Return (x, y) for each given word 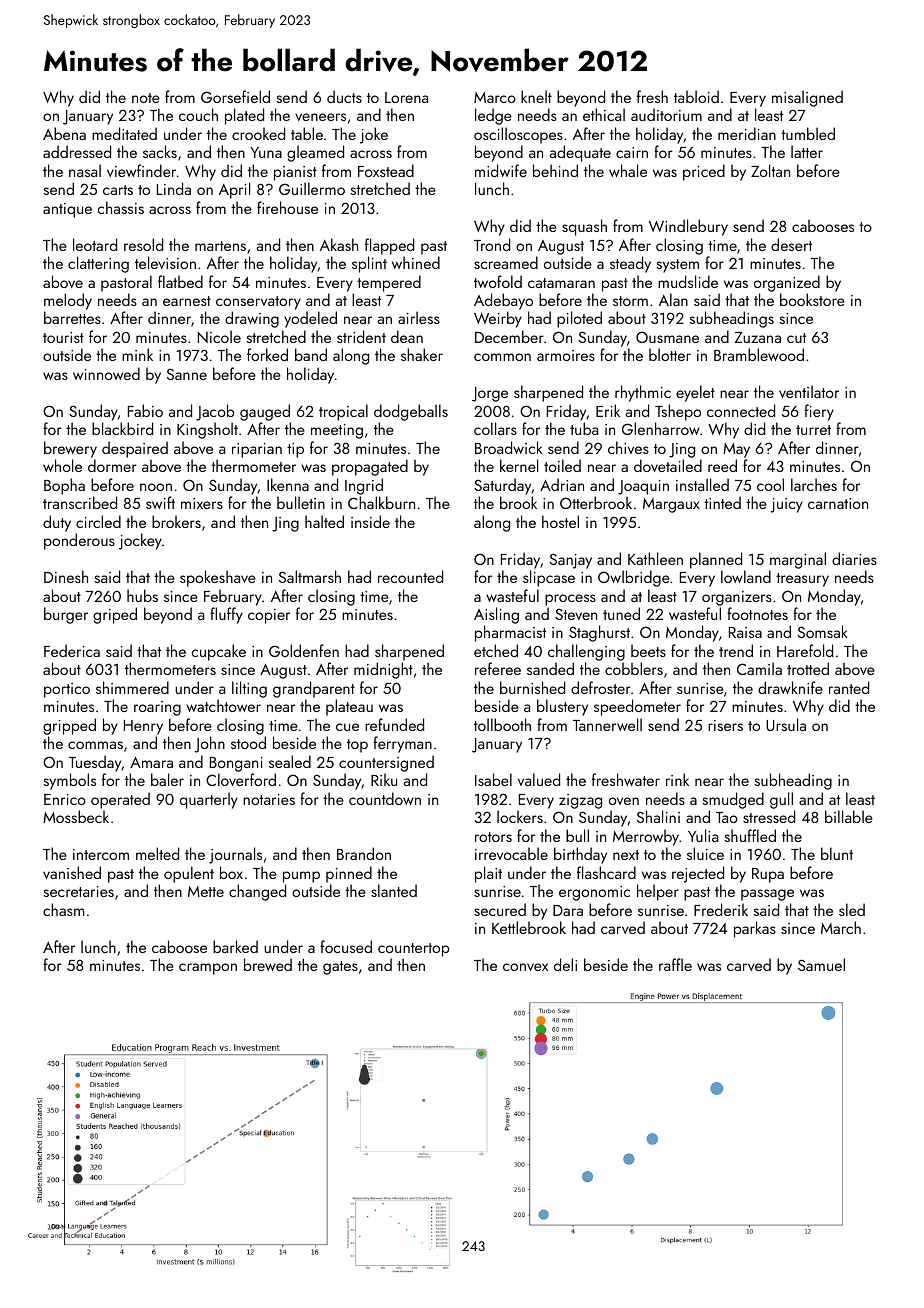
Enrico (65, 799)
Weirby (498, 319)
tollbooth (502, 724)
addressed (77, 151)
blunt (837, 853)
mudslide (688, 281)
